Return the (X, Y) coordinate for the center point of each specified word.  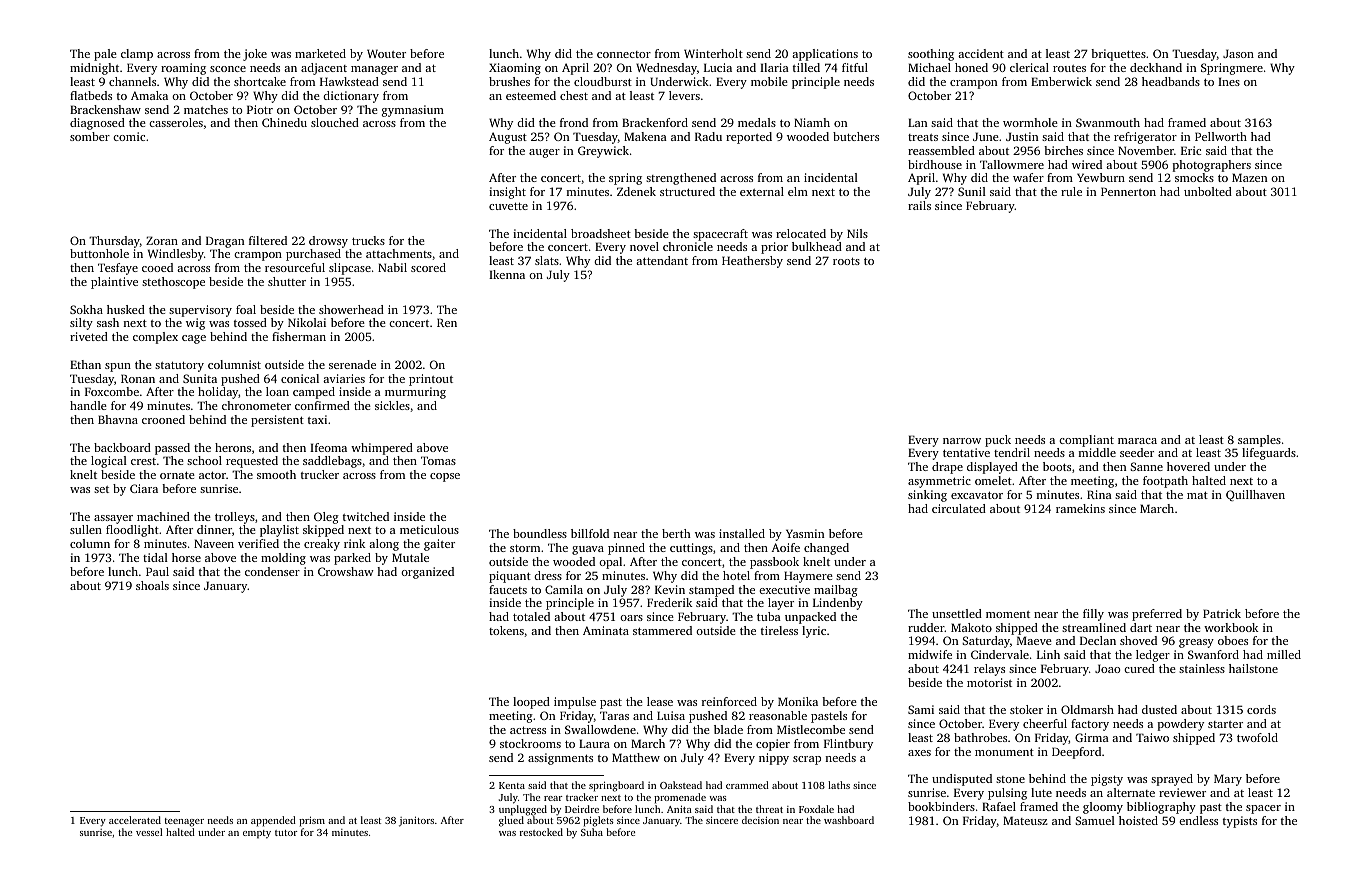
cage (194, 339)
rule (1071, 191)
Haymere (808, 577)
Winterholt (713, 53)
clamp (137, 55)
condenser (272, 571)
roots (846, 261)
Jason (1238, 53)
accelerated (135, 820)
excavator (977, 495)
